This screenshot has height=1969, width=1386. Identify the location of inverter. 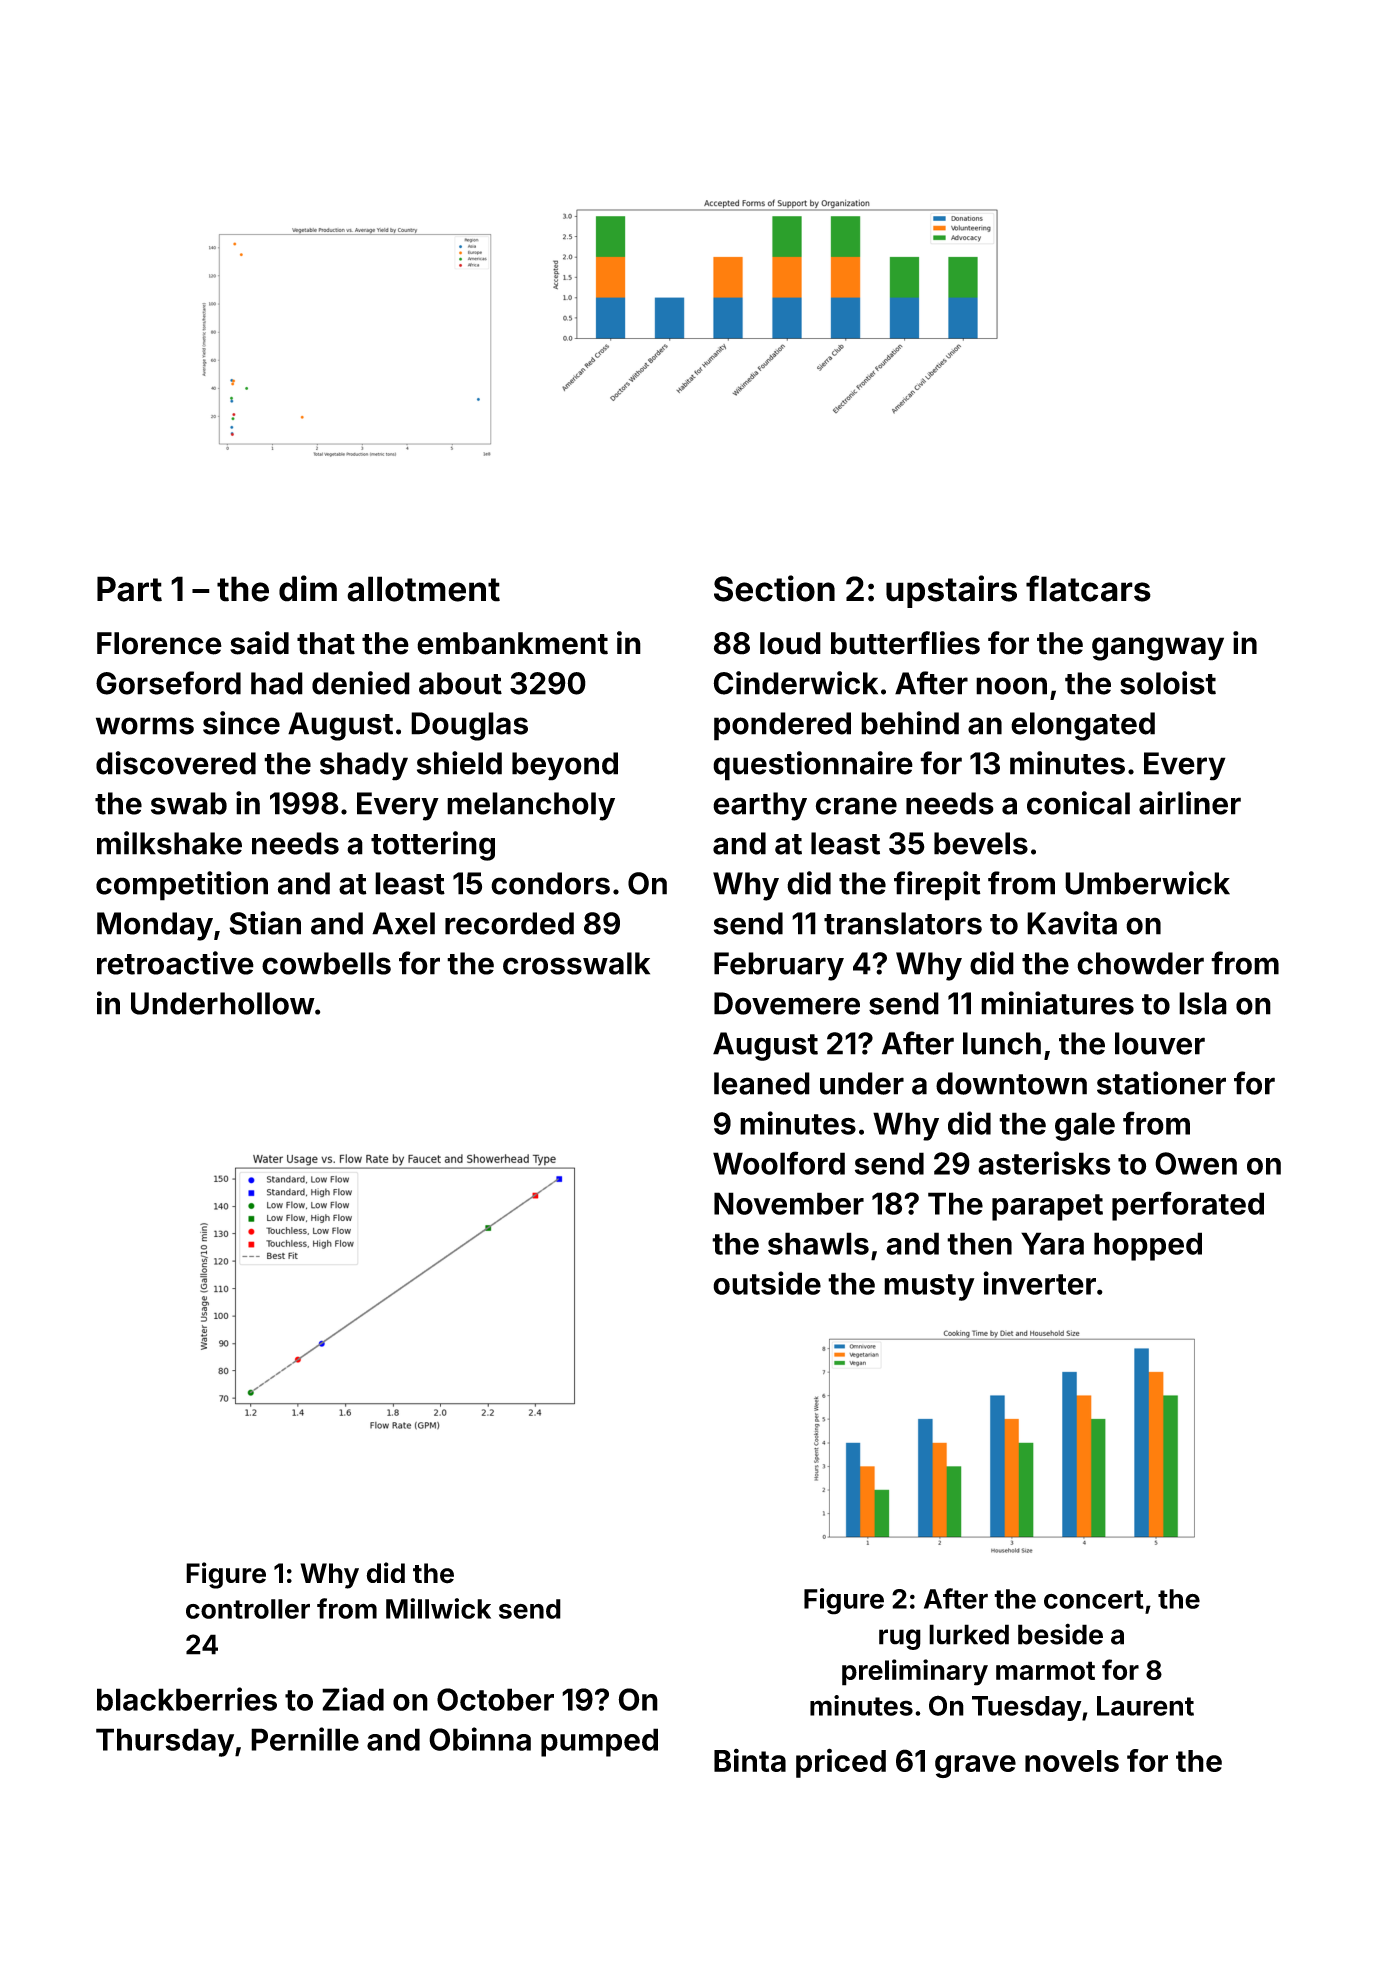
(1039, 1283).
